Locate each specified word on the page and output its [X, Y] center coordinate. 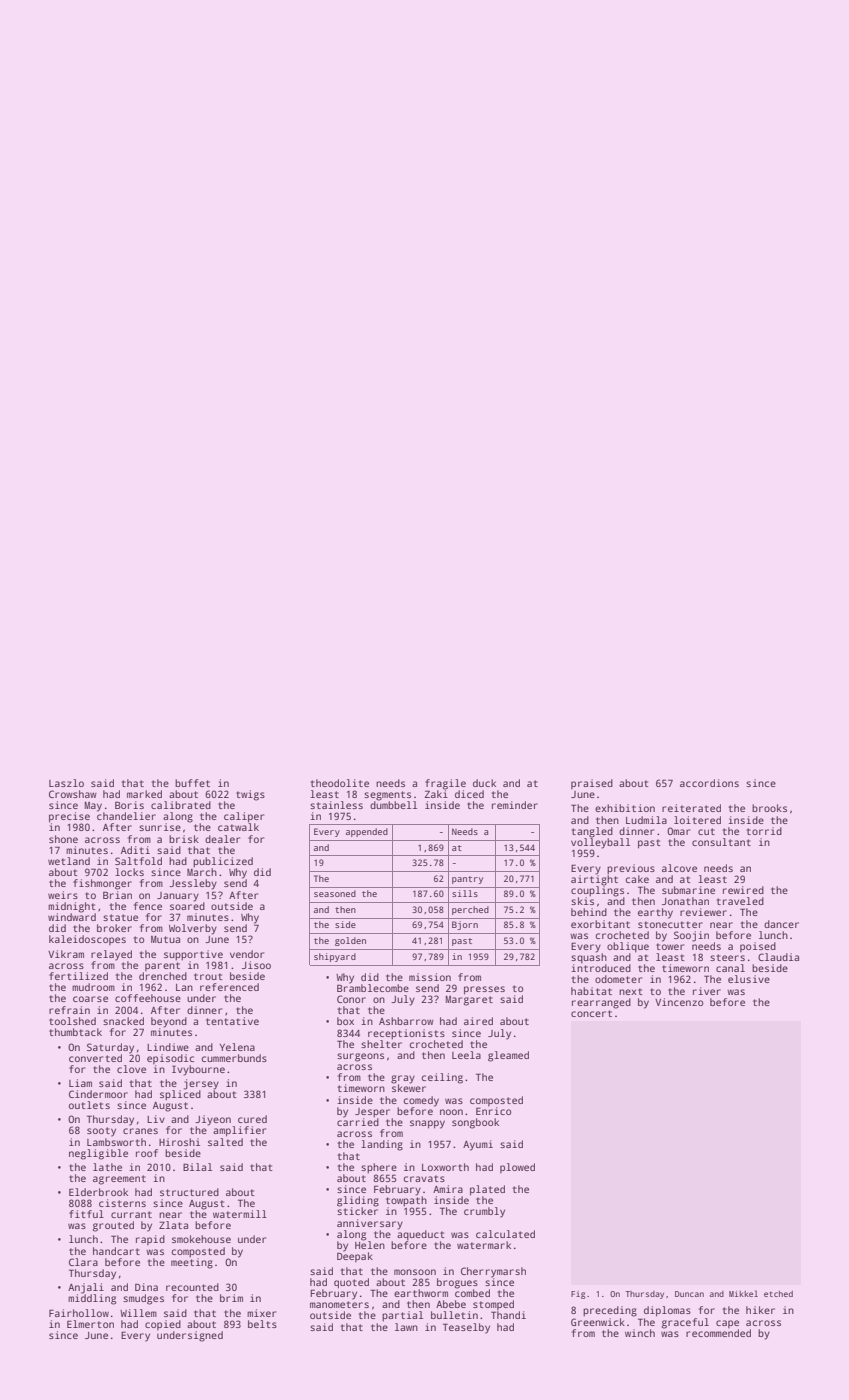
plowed [517, 1168]
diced [469, 794]
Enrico [493, 1111]
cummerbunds [234, 1058]
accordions [709, 783]
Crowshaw [73, 794]
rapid [150, 1240]
